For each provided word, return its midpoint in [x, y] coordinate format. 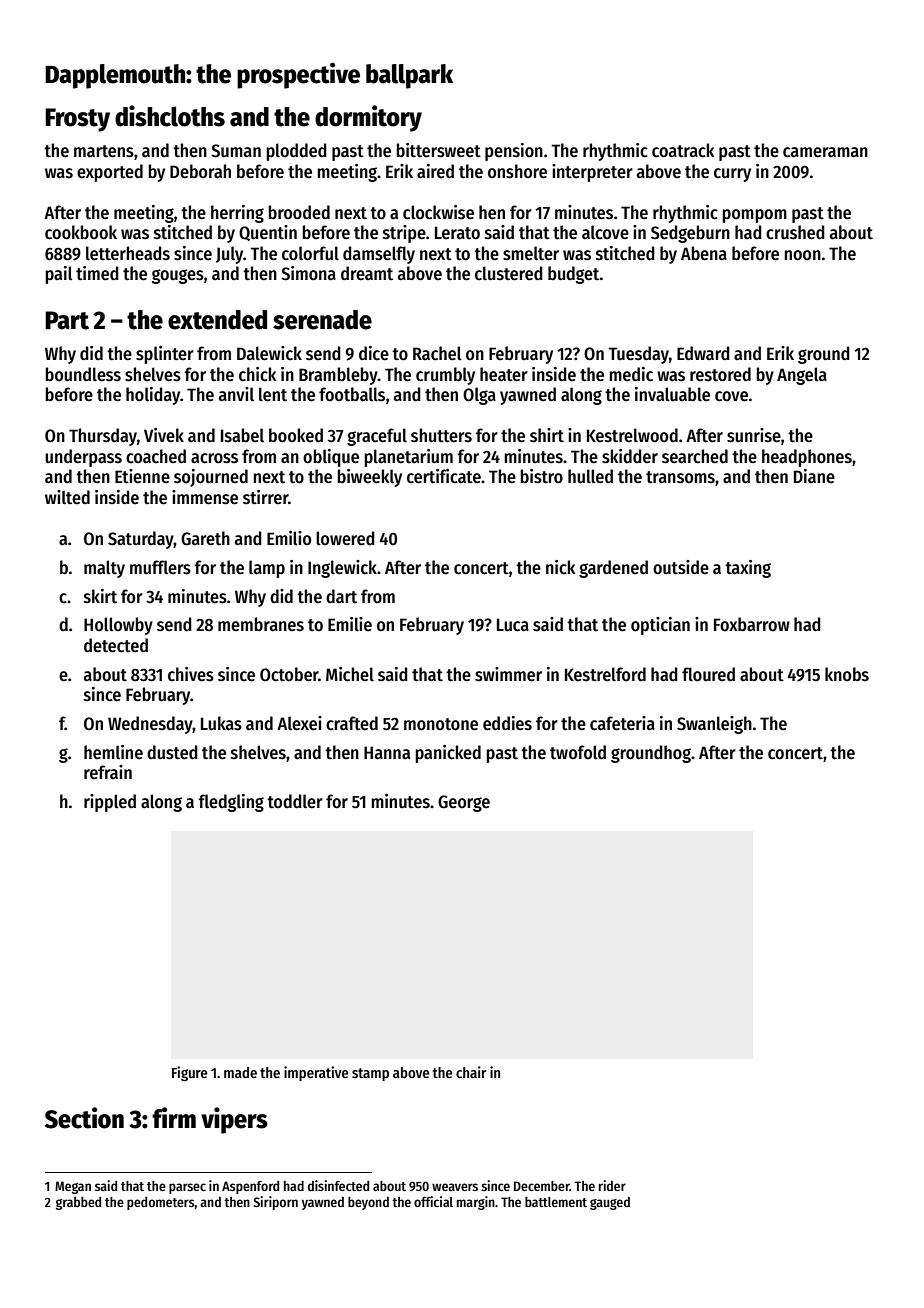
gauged [610, 1203]
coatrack [683, 150]
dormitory [368, 118]
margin [476, 1203]
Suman [236, 151]
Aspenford [250, 1187]
